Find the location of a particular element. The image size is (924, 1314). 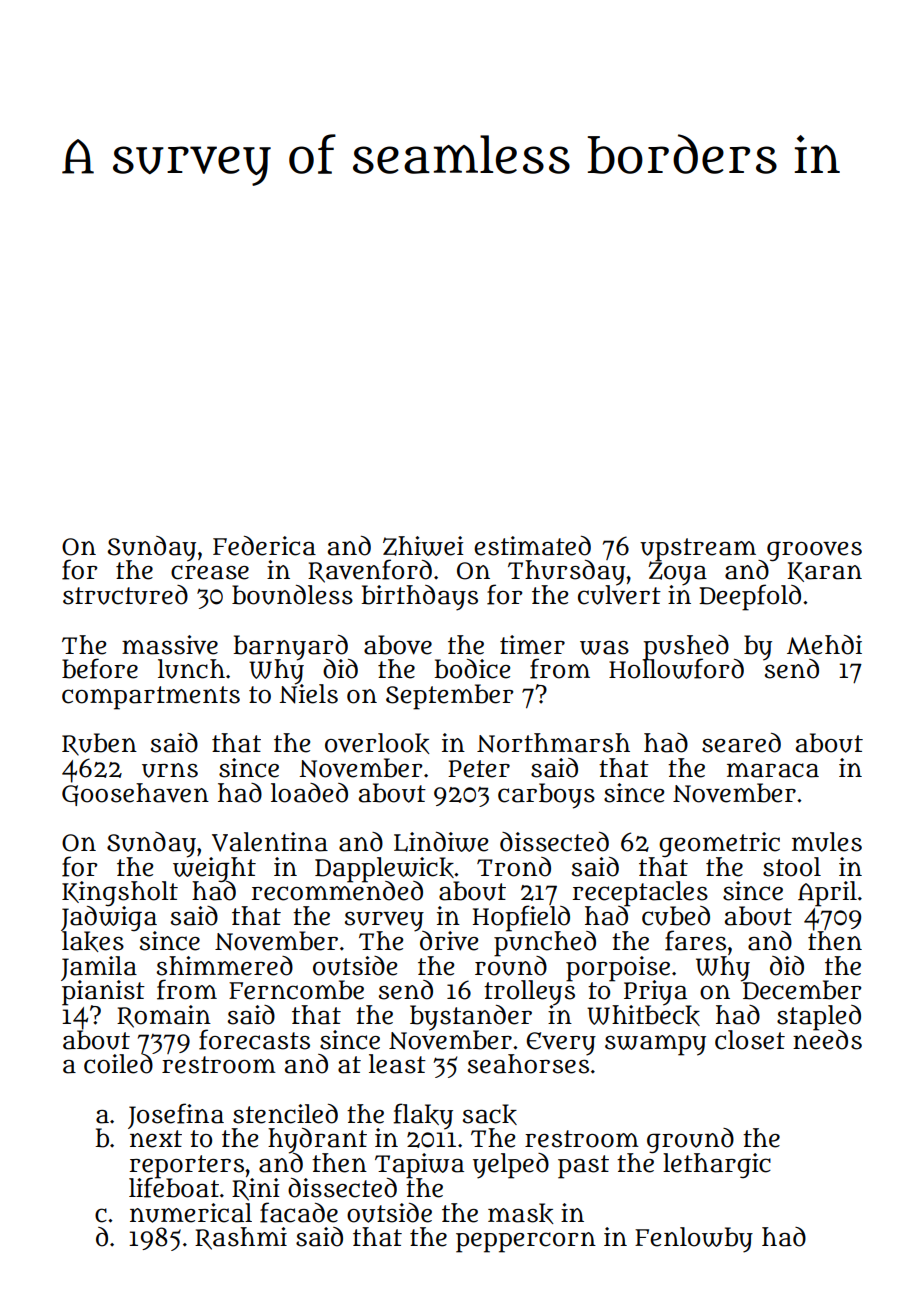

least is located at coordinates (397, 1064).
